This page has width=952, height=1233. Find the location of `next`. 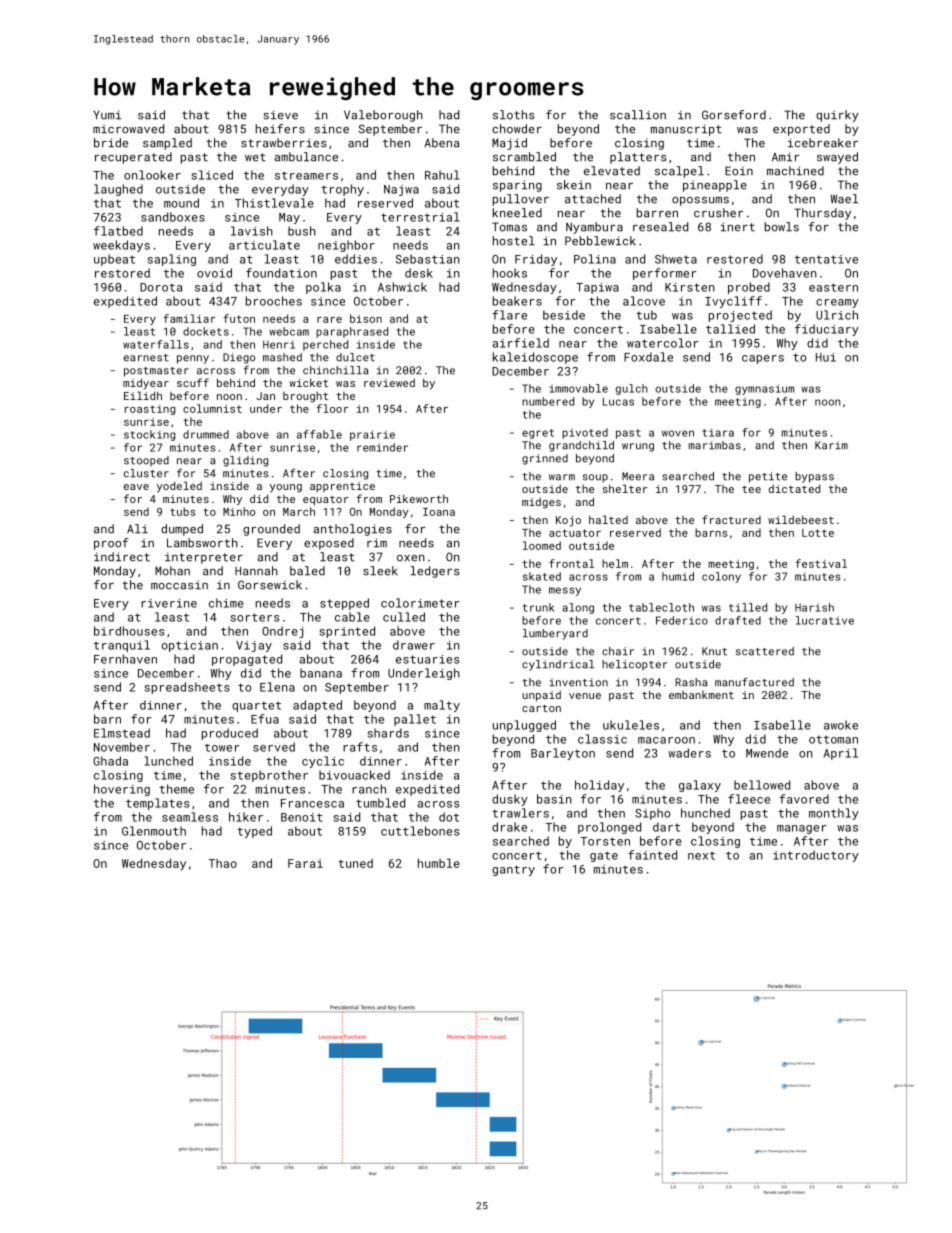

next is located at coordinates (701, 855).
